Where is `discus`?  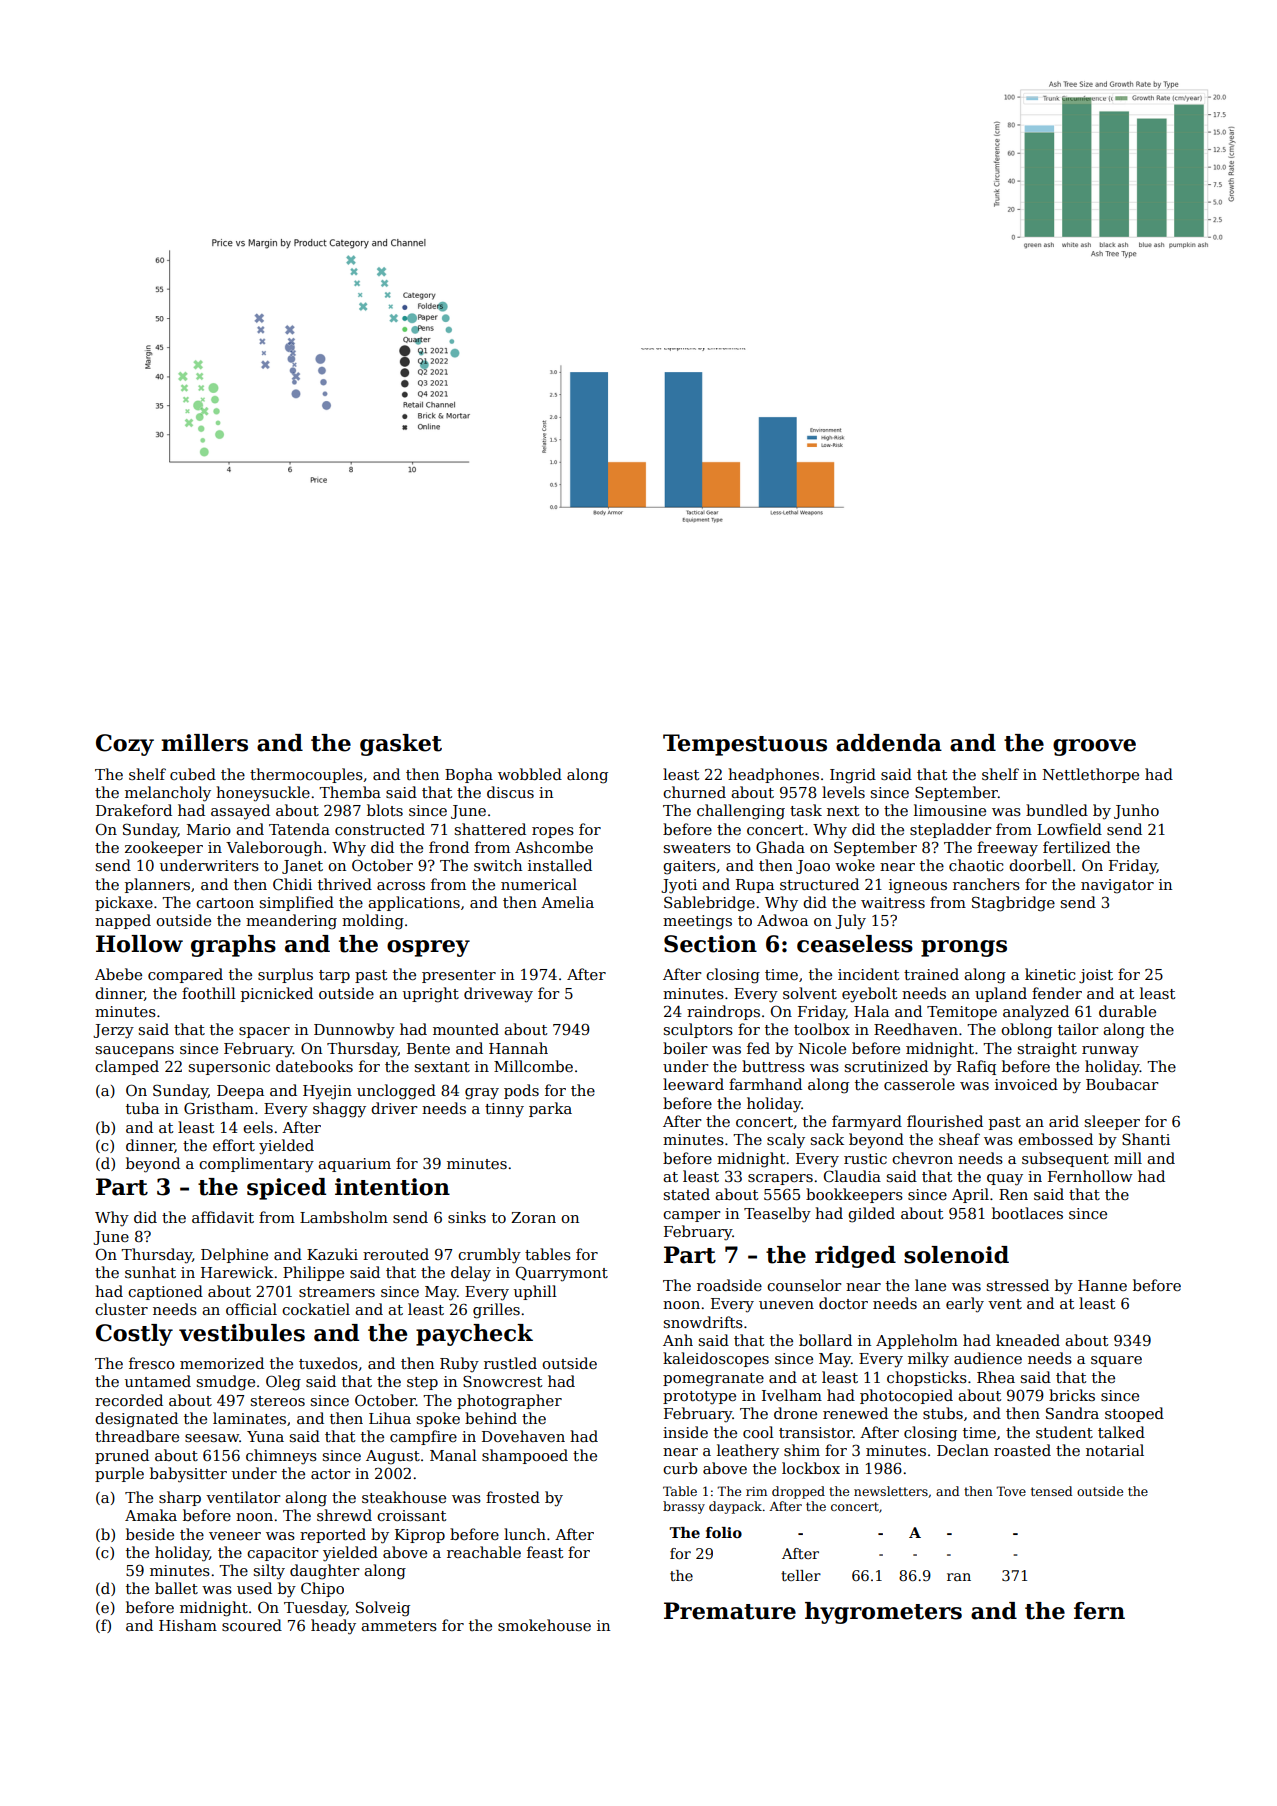
discus is located at coordinates (510, 792).
